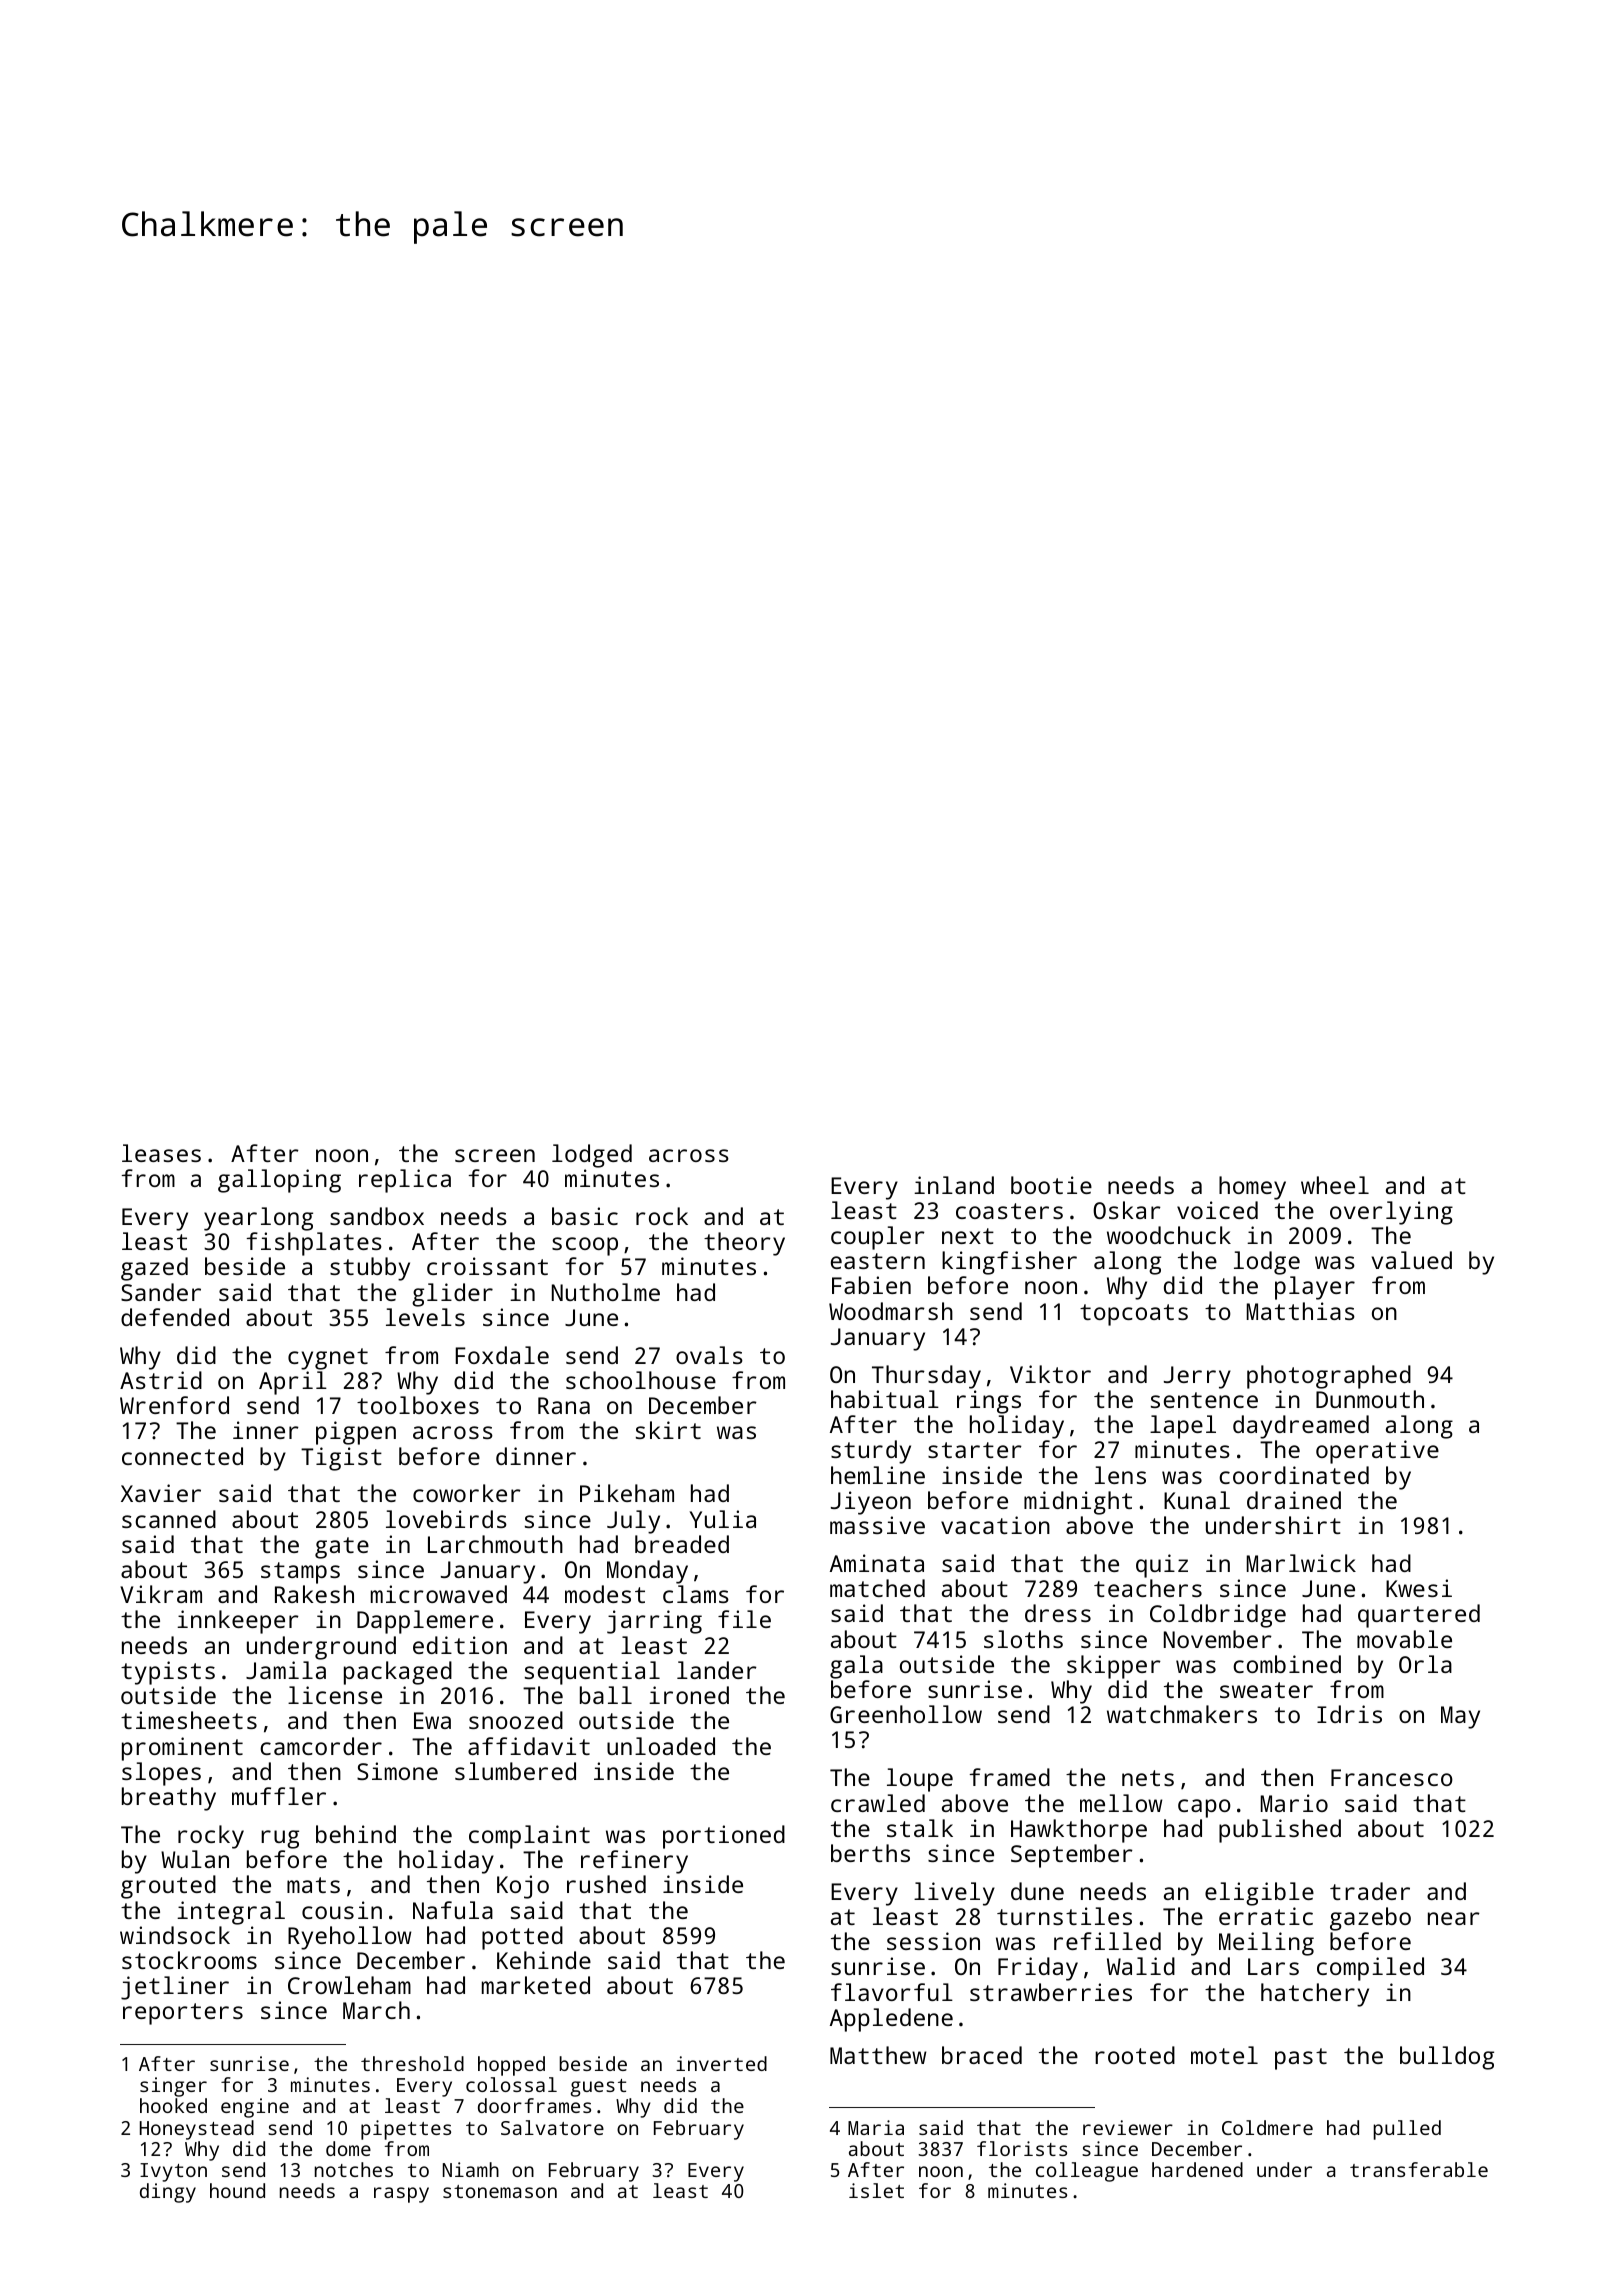 The image size is (1620, 2292). I want to click on gala, so click(856, 1667).
